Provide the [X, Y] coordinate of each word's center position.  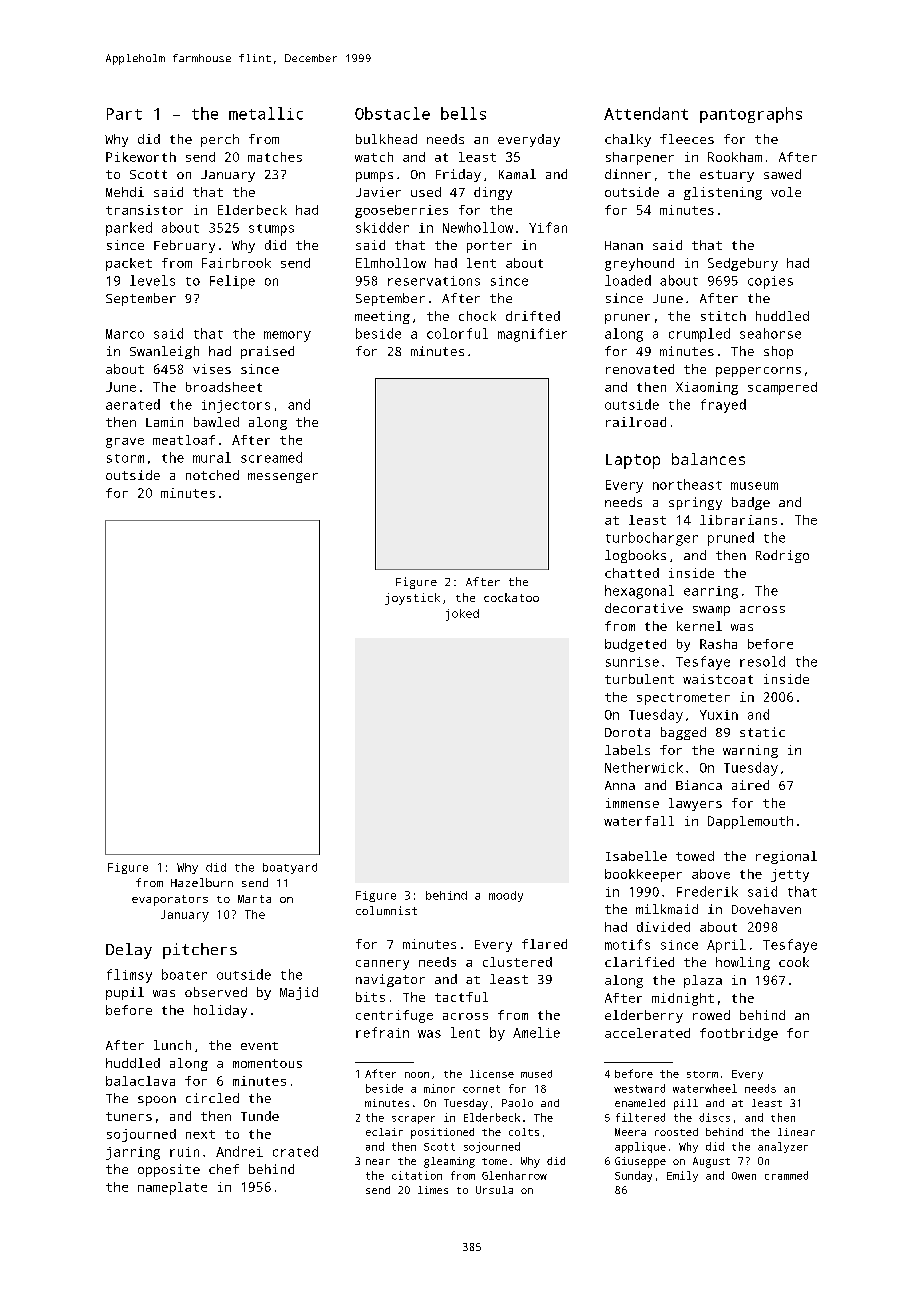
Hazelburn [202, 882]
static [762, 732]
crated [295, 1151]
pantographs [751, 115]
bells [463, 113]
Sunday [633, 1176]
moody [506, 896]
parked [129, 229]
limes [433, 1190]
